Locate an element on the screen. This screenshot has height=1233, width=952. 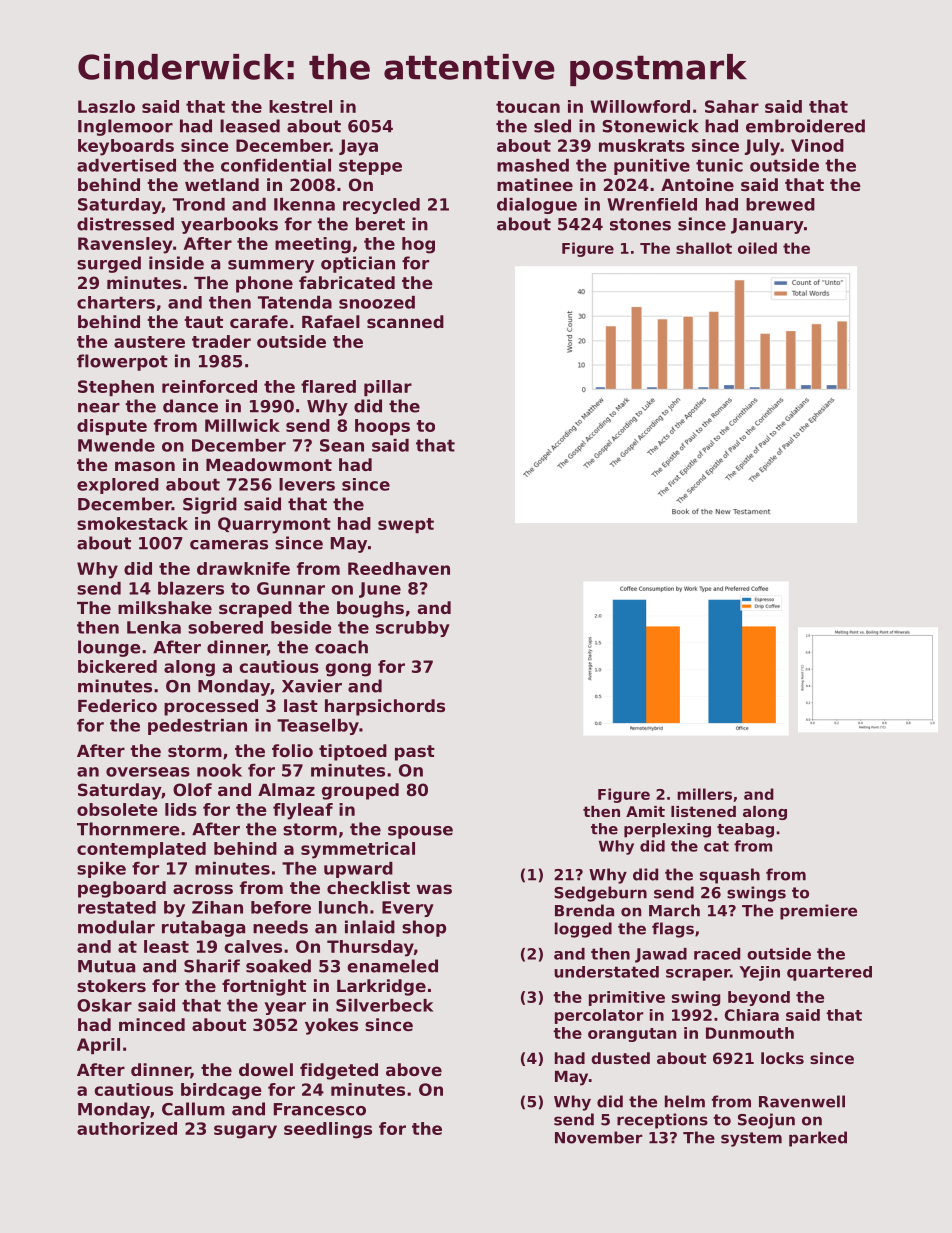
seedlings is located at coordinates (328, 1130).
